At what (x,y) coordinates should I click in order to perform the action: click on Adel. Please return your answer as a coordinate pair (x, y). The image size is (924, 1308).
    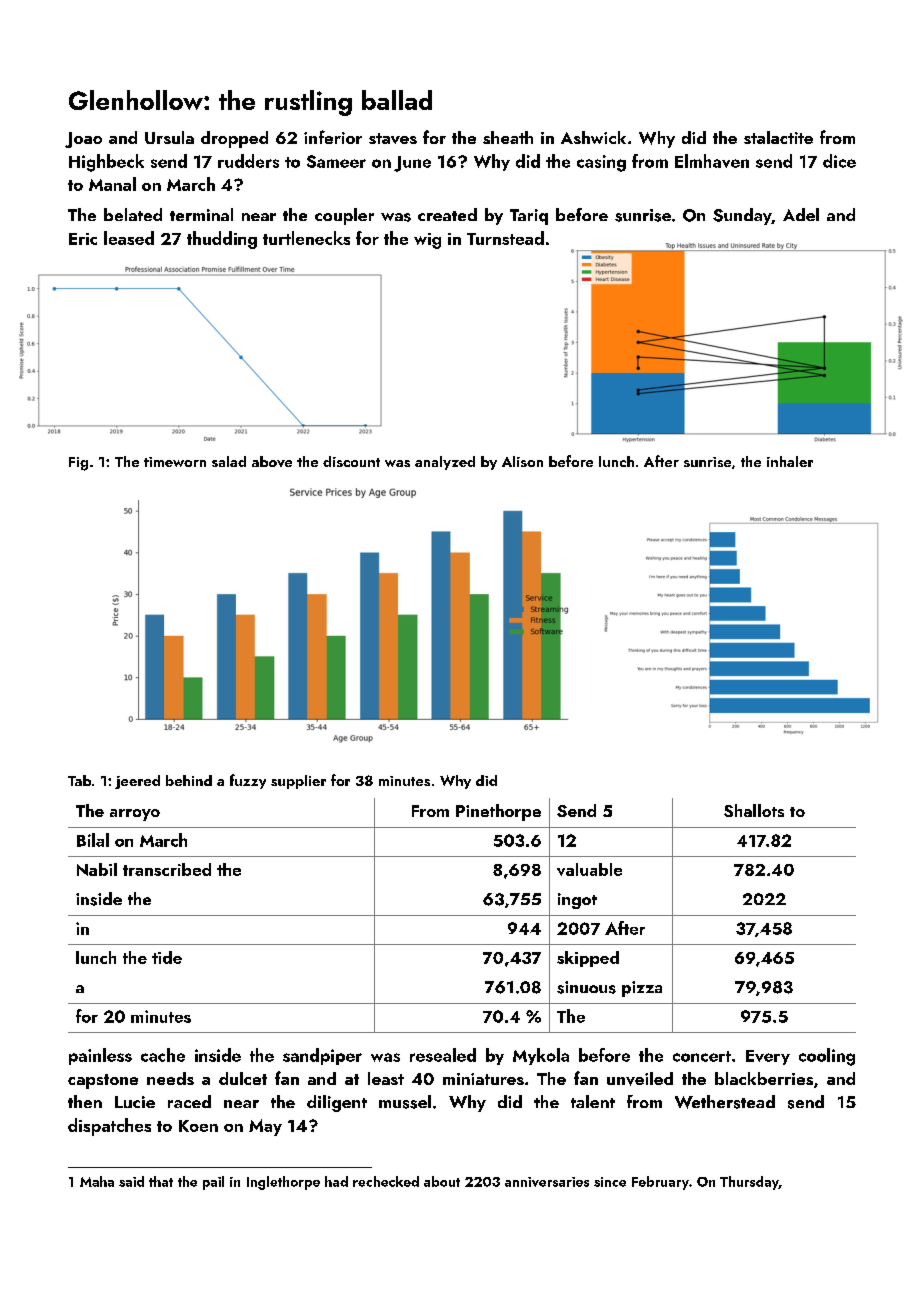
    Looking at the image, I should click on (801, 214).
